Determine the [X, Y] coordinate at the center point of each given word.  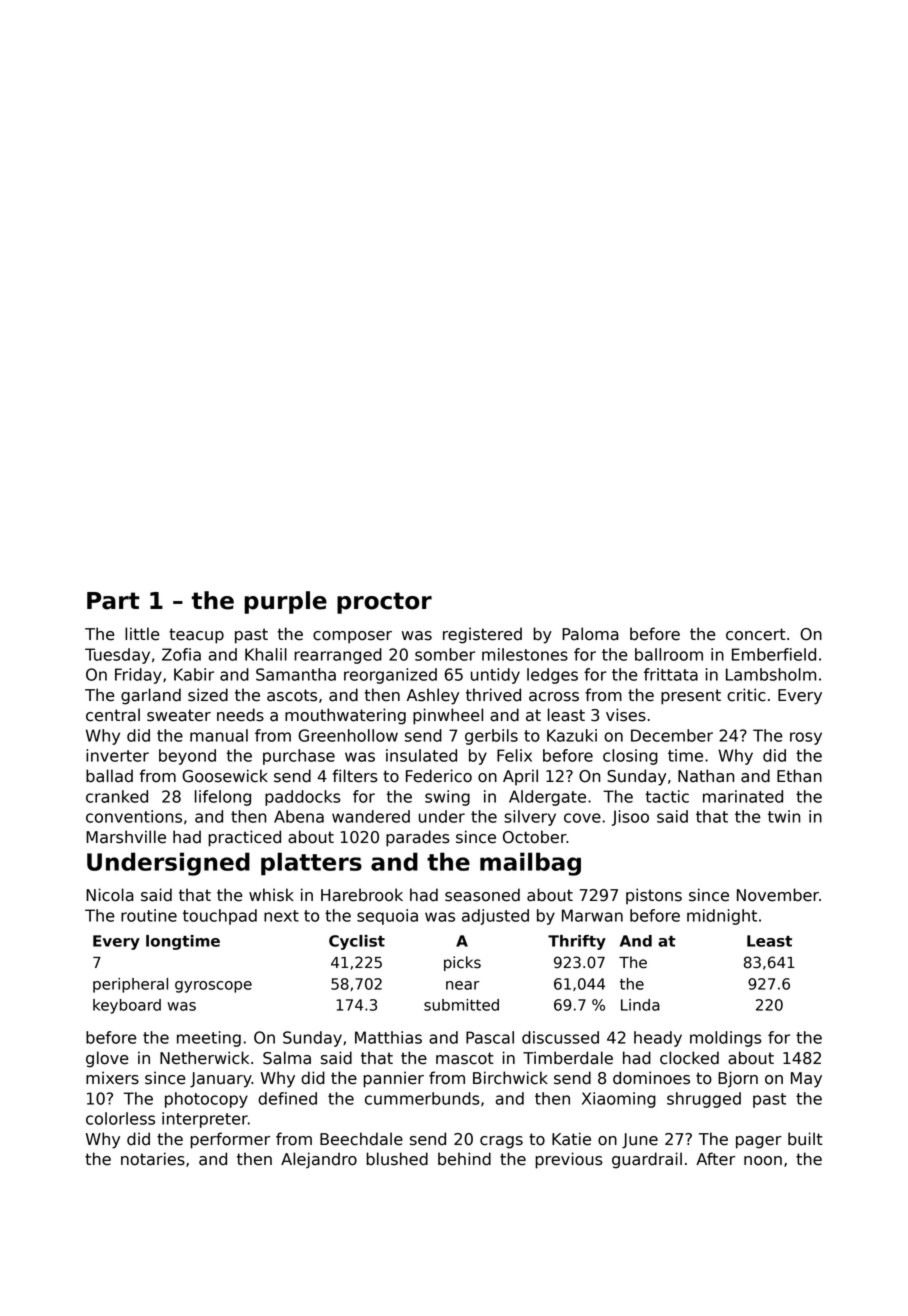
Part [113, 601]
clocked [689, 1058]
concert [756, 634]
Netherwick [204, 1058]
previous [569, 1160]
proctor [384, 603]
